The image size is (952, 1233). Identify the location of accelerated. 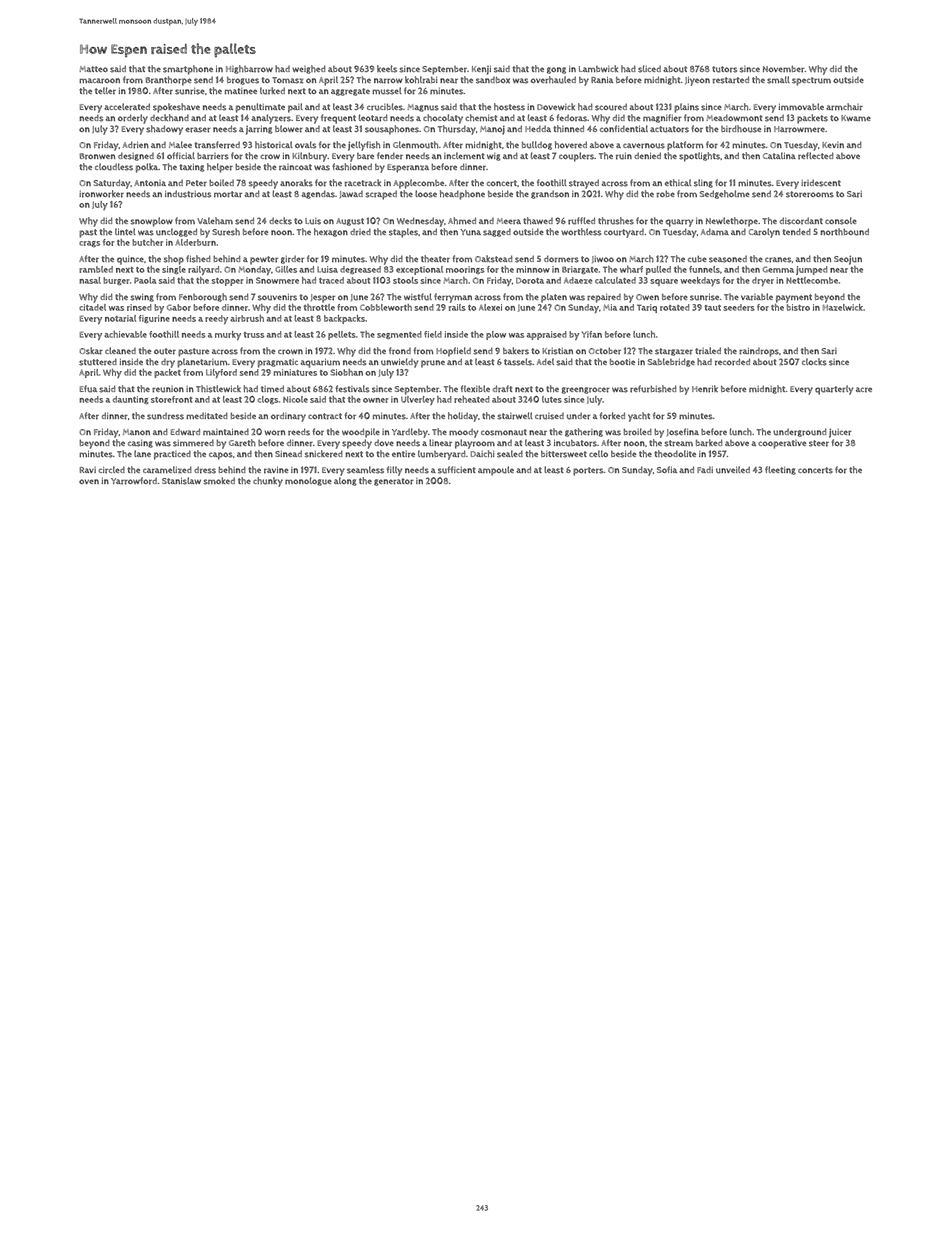
(127, 107).
